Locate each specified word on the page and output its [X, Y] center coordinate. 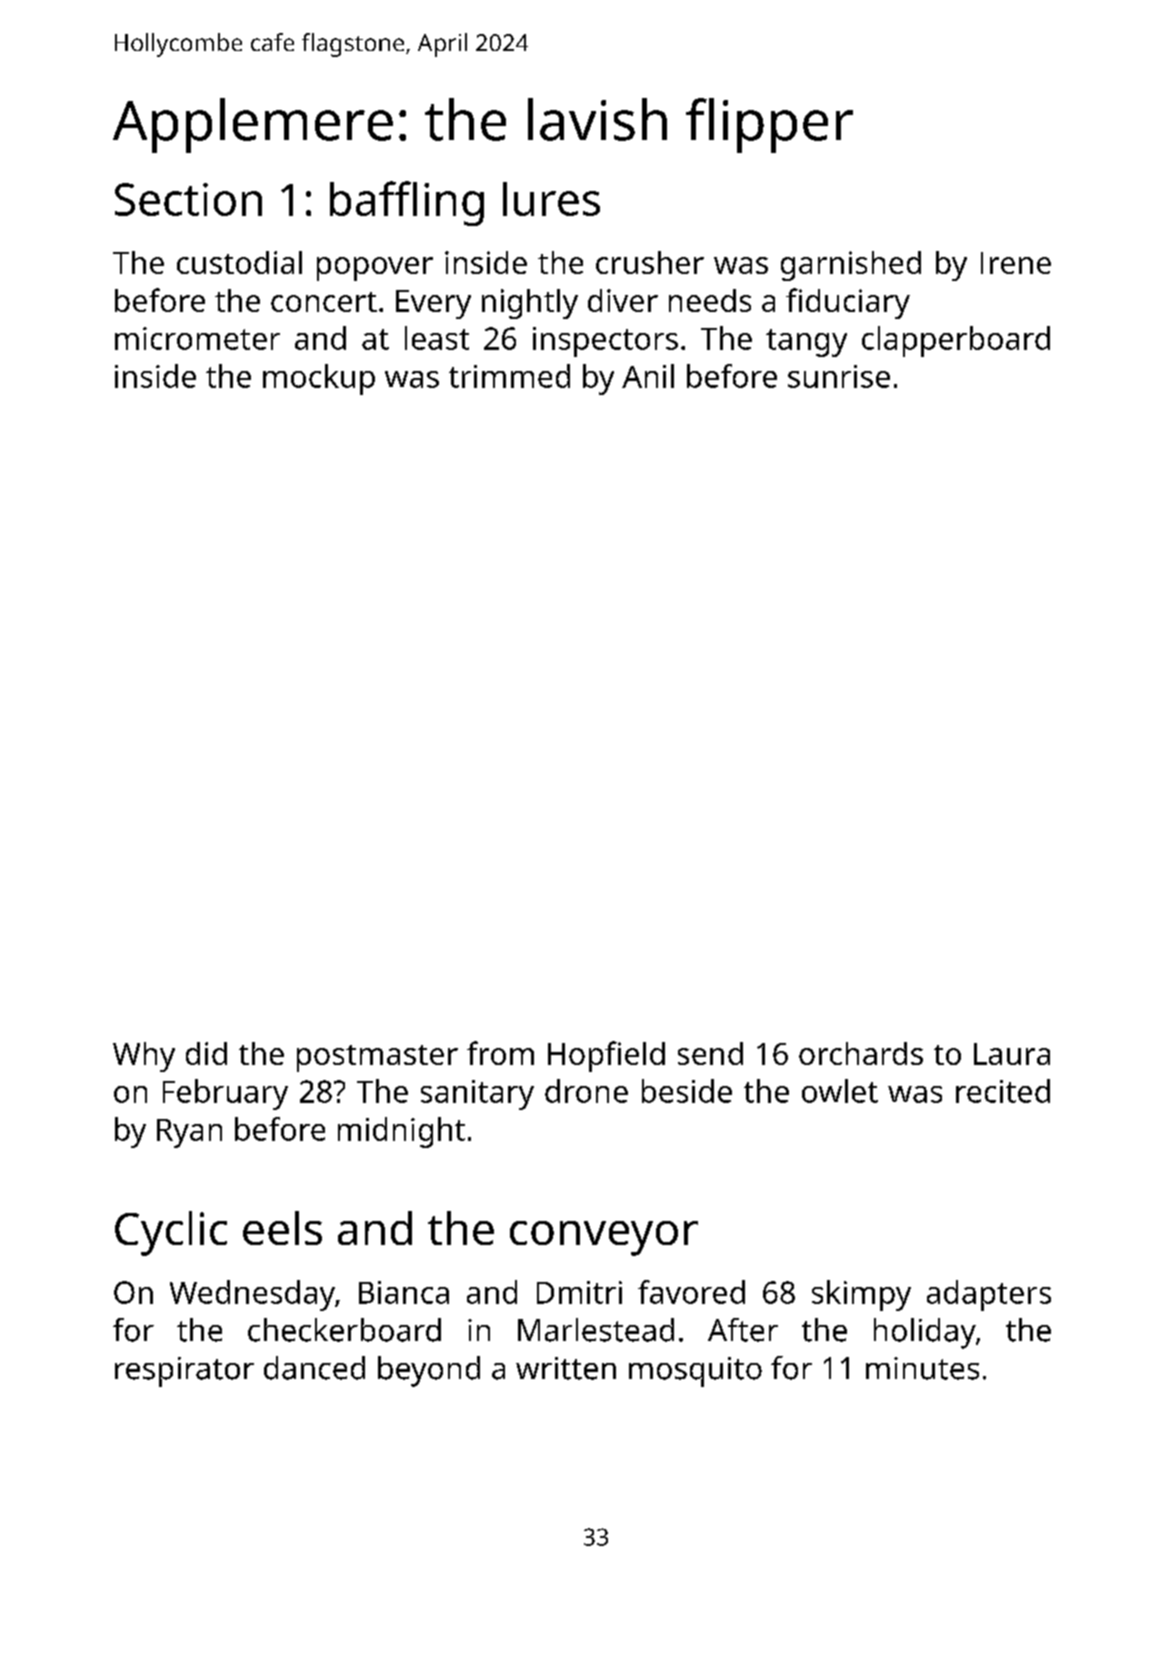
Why [144, 1057]
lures [551, 199]
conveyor [604, 1238]
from [500, 1053]
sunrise [839, 376]
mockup [319, 379]
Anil [648, 376]
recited [1003, 1091]
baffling [407, 203]
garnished [851, 266]
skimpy [861, 1295]
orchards [861, 1053]
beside [687, 1091]
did [206, 1053]
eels [282, 1228]
